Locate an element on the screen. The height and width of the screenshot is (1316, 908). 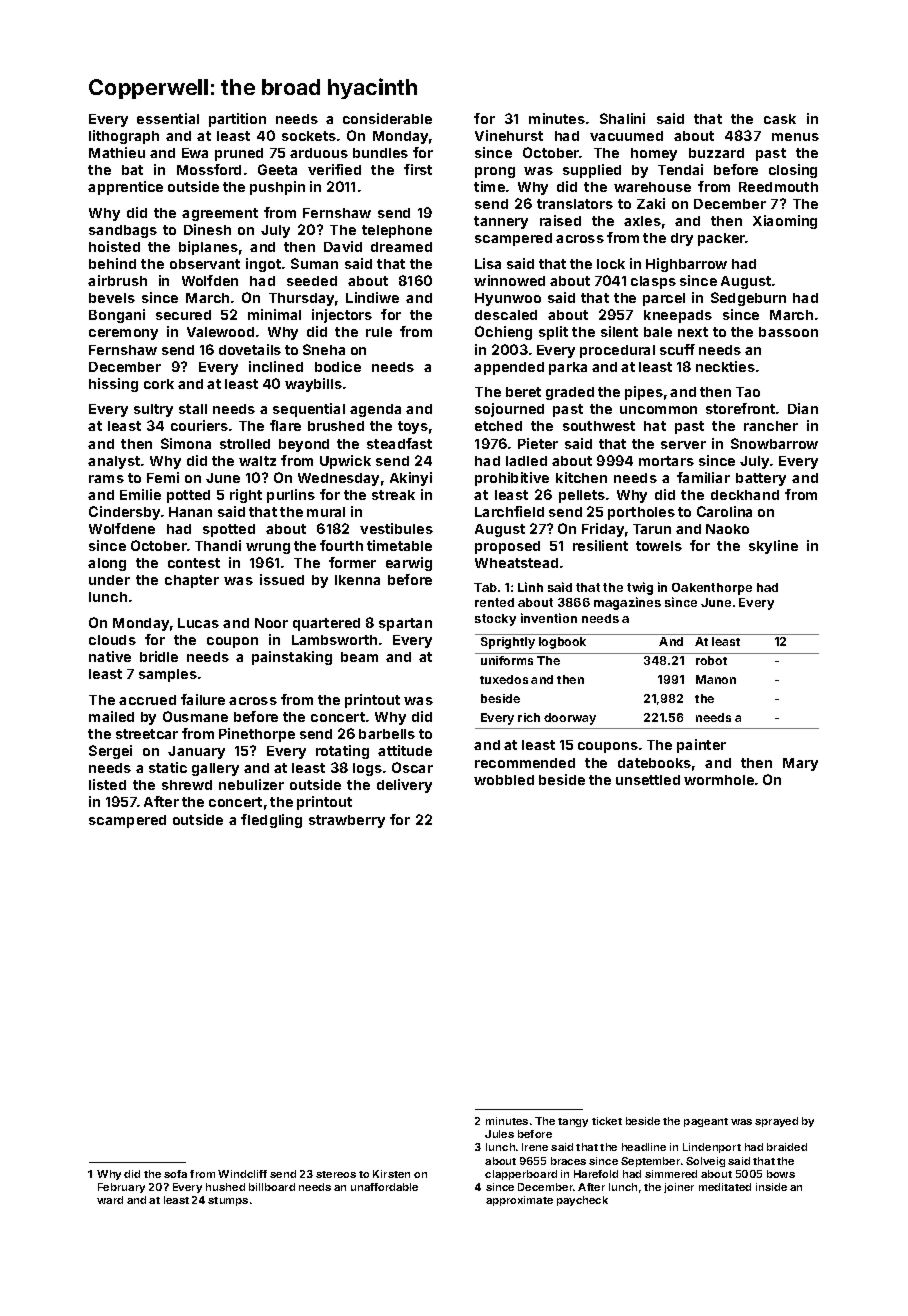
mailed is located at coordinates (111, 716).
